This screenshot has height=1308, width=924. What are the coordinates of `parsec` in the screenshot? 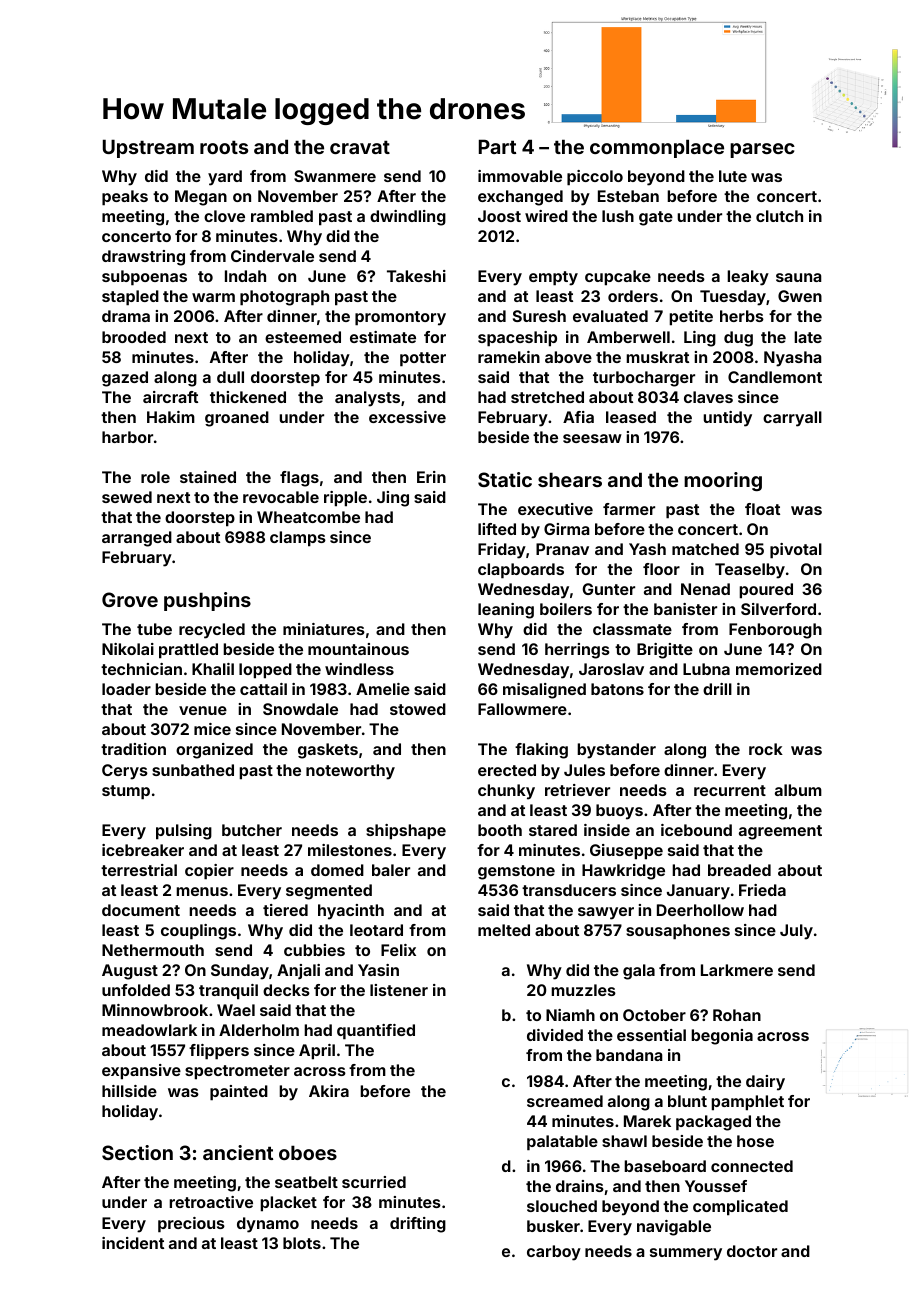 It's located at (762, 150).
